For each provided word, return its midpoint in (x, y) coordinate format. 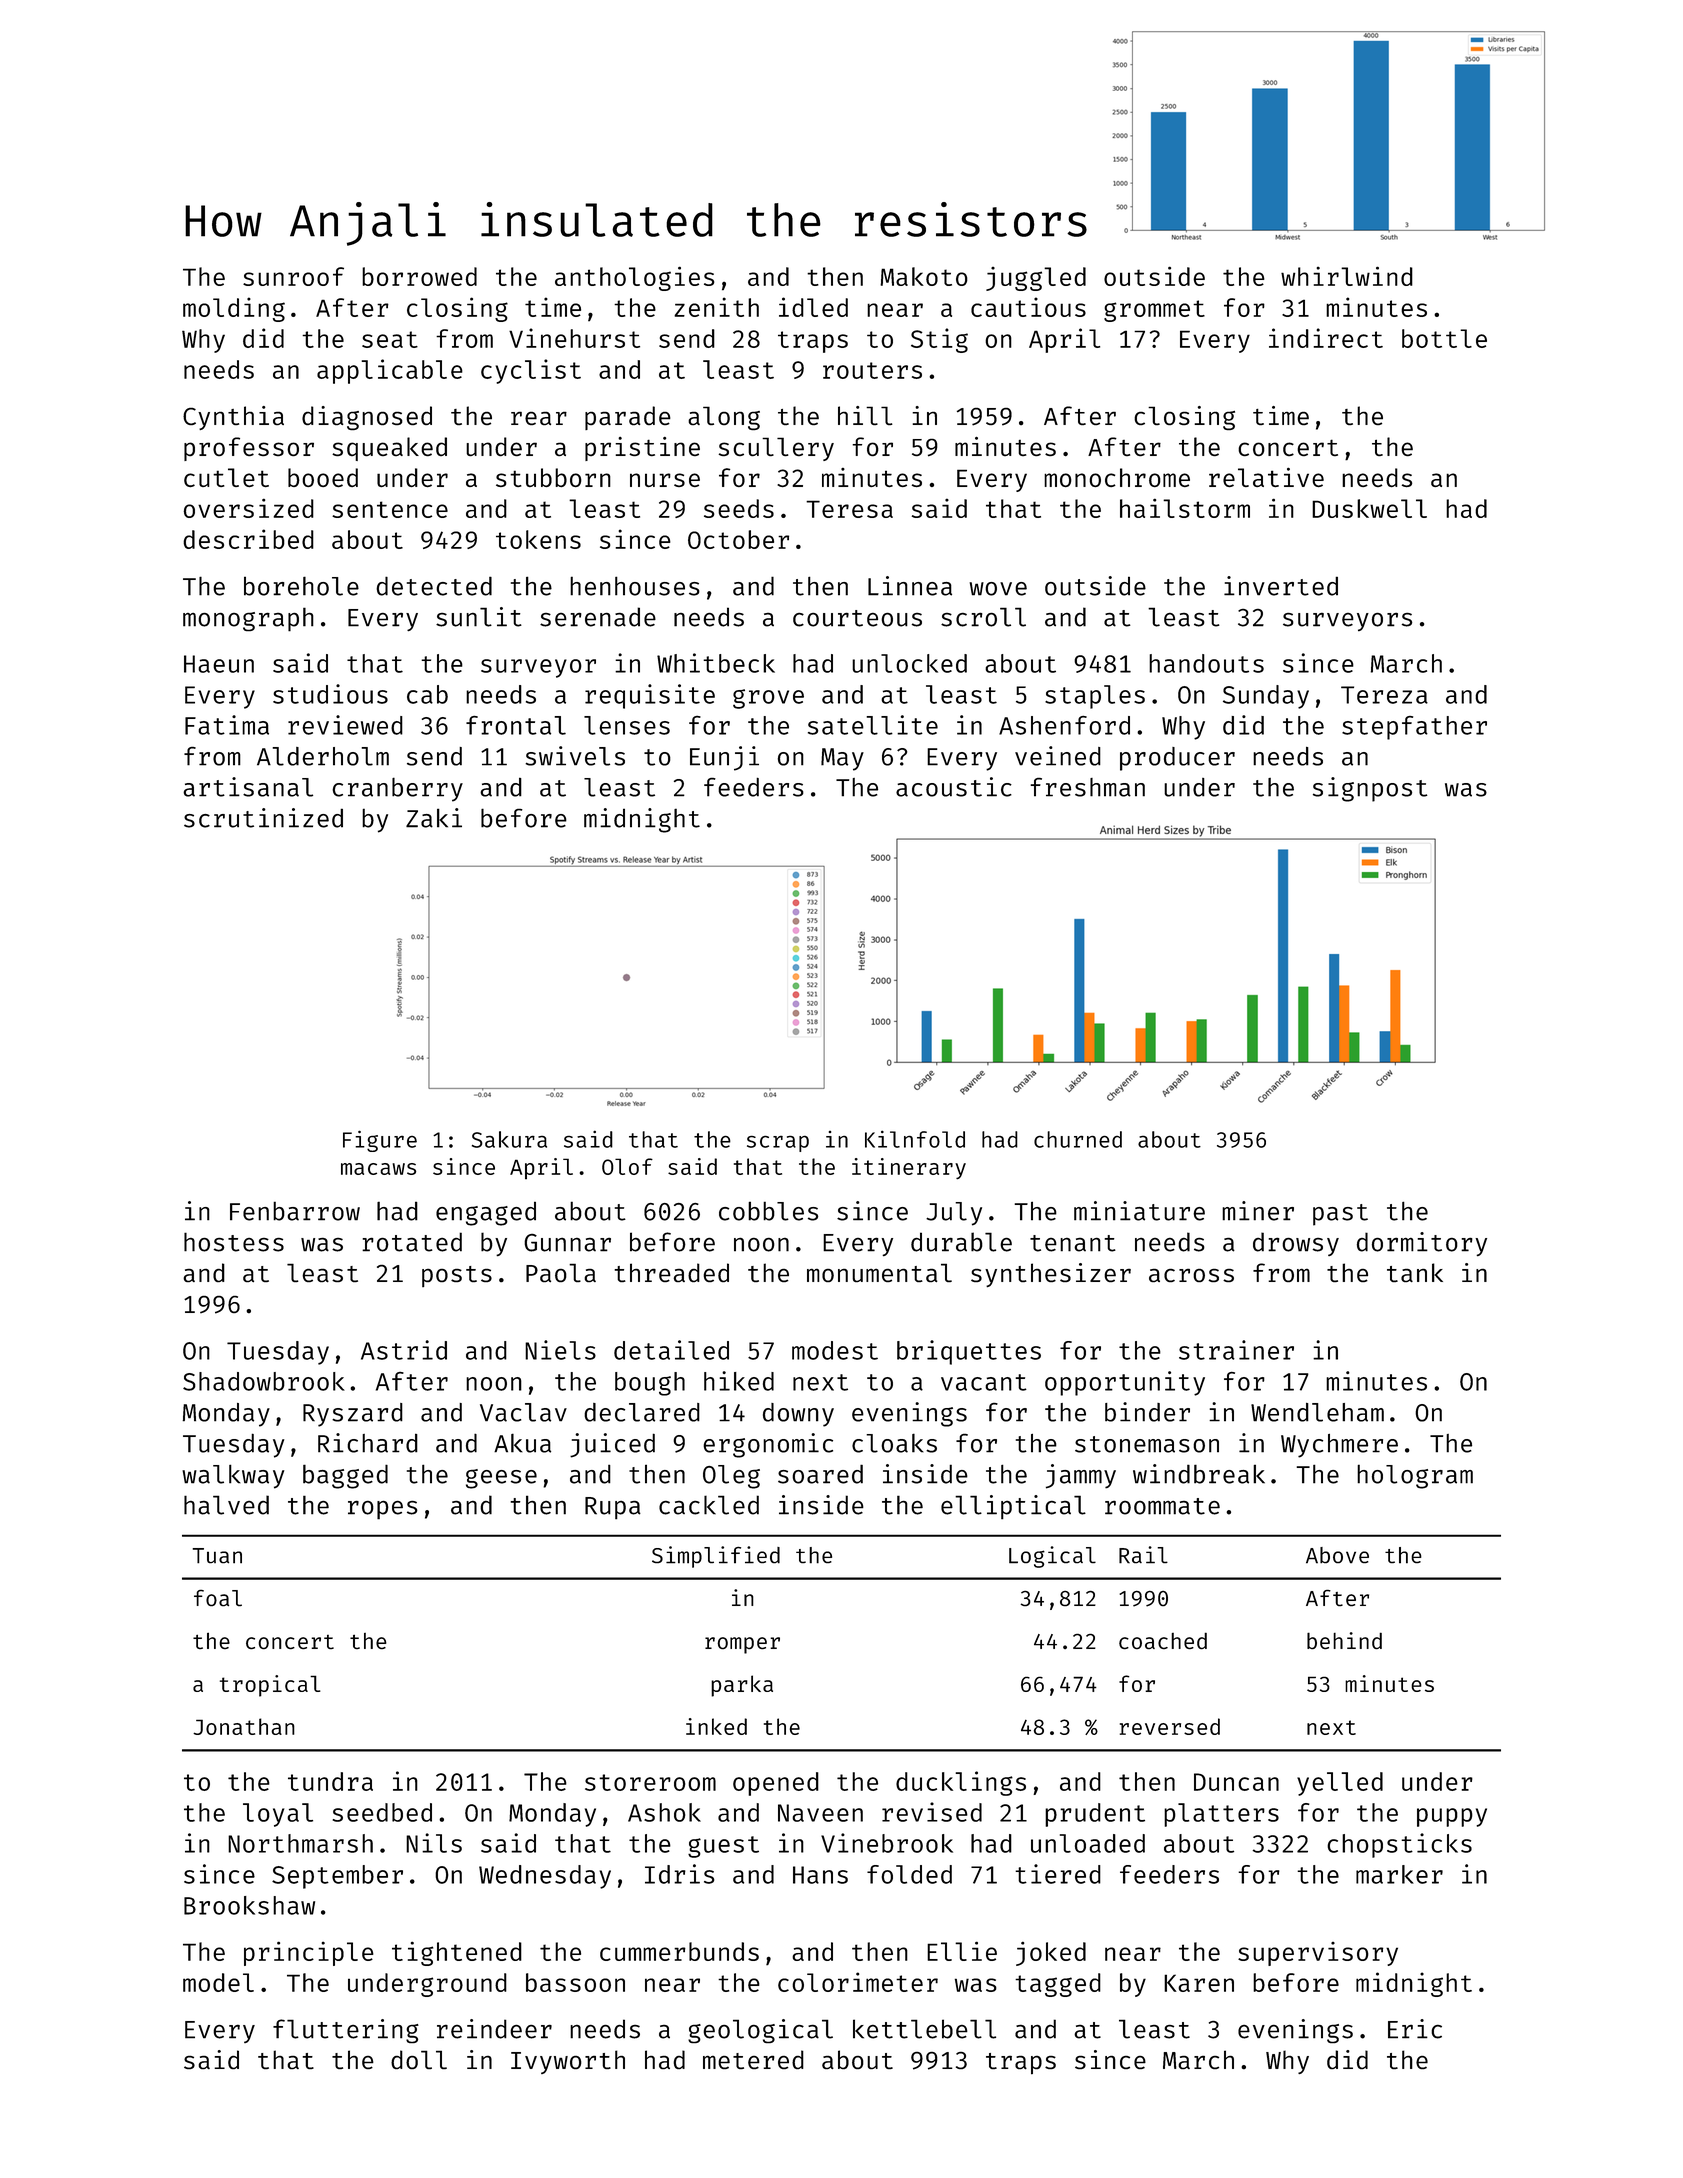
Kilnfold (915, 1139)
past (1340, 1215)
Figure (380, 1141)
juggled (1036, 279)
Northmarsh (300, 1843)
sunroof (293, 276)
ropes (383, 1510)
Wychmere (1339, 1446)
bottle (1444, 338)
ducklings (961, 1783)
